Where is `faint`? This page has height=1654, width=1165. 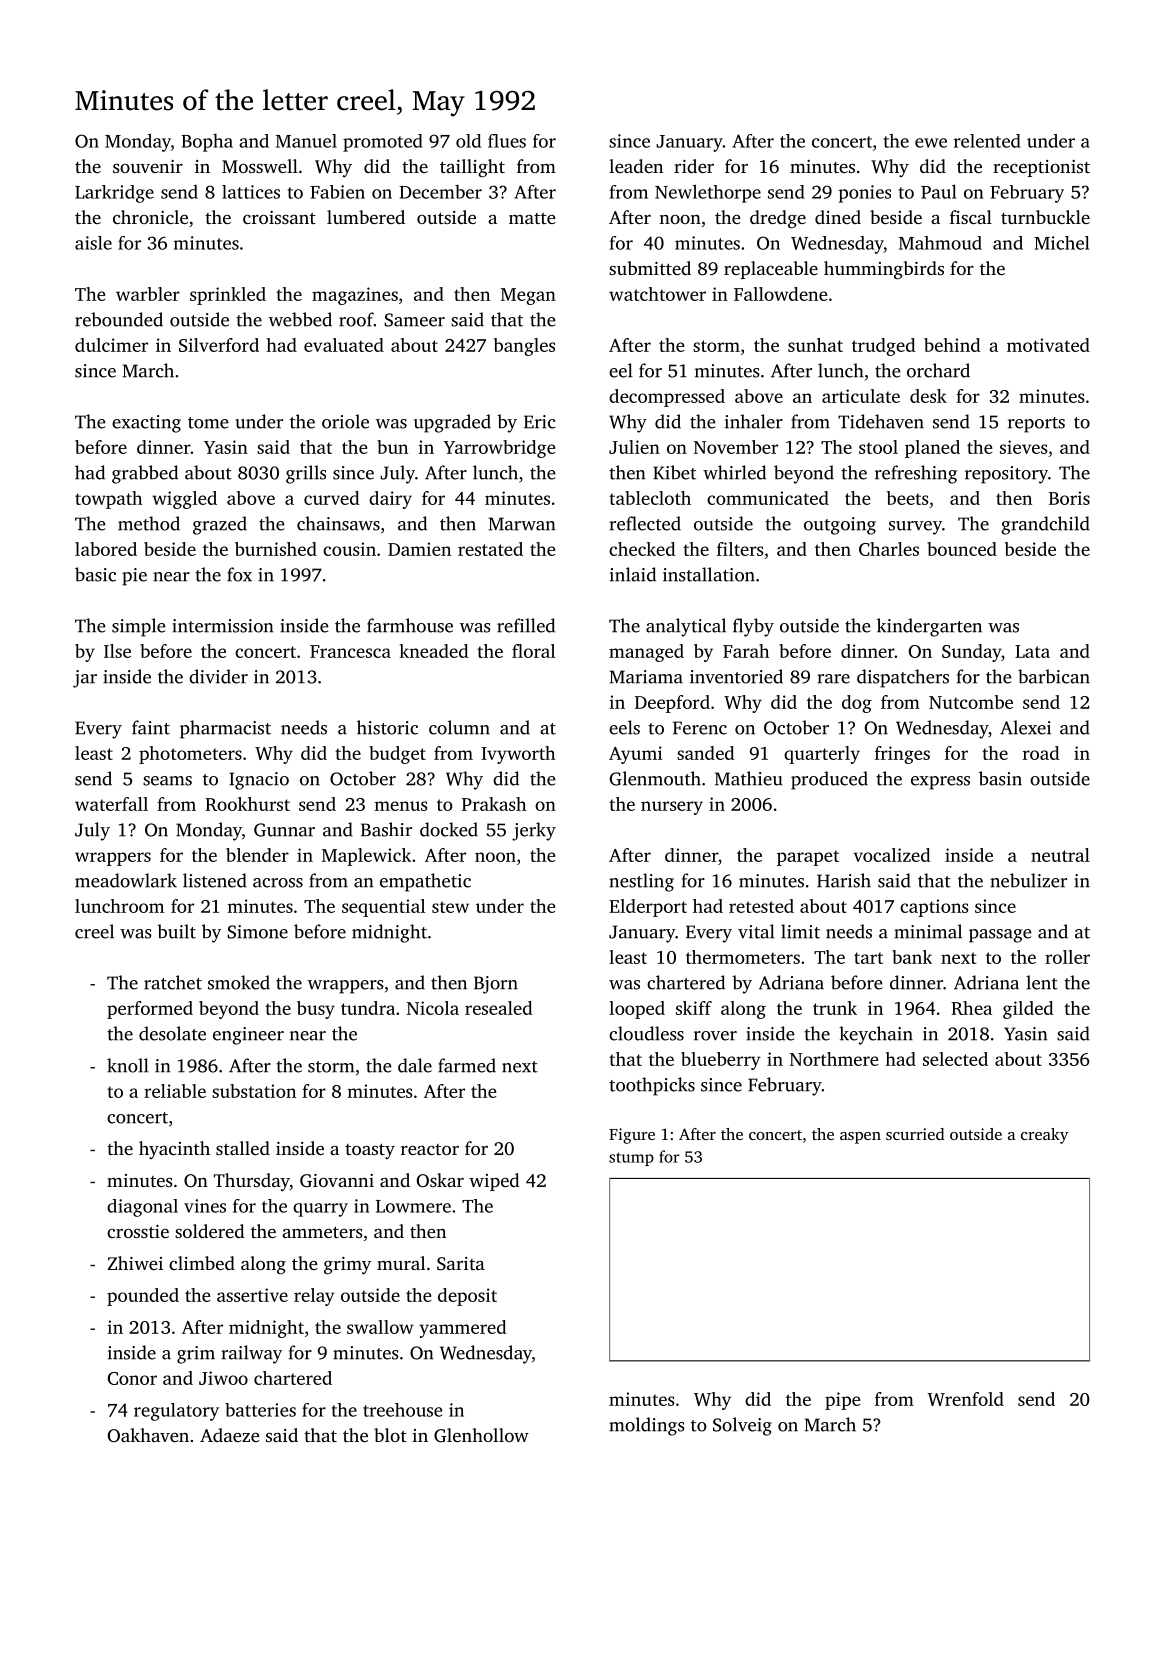 faint is located at coordinates (151, 727).
